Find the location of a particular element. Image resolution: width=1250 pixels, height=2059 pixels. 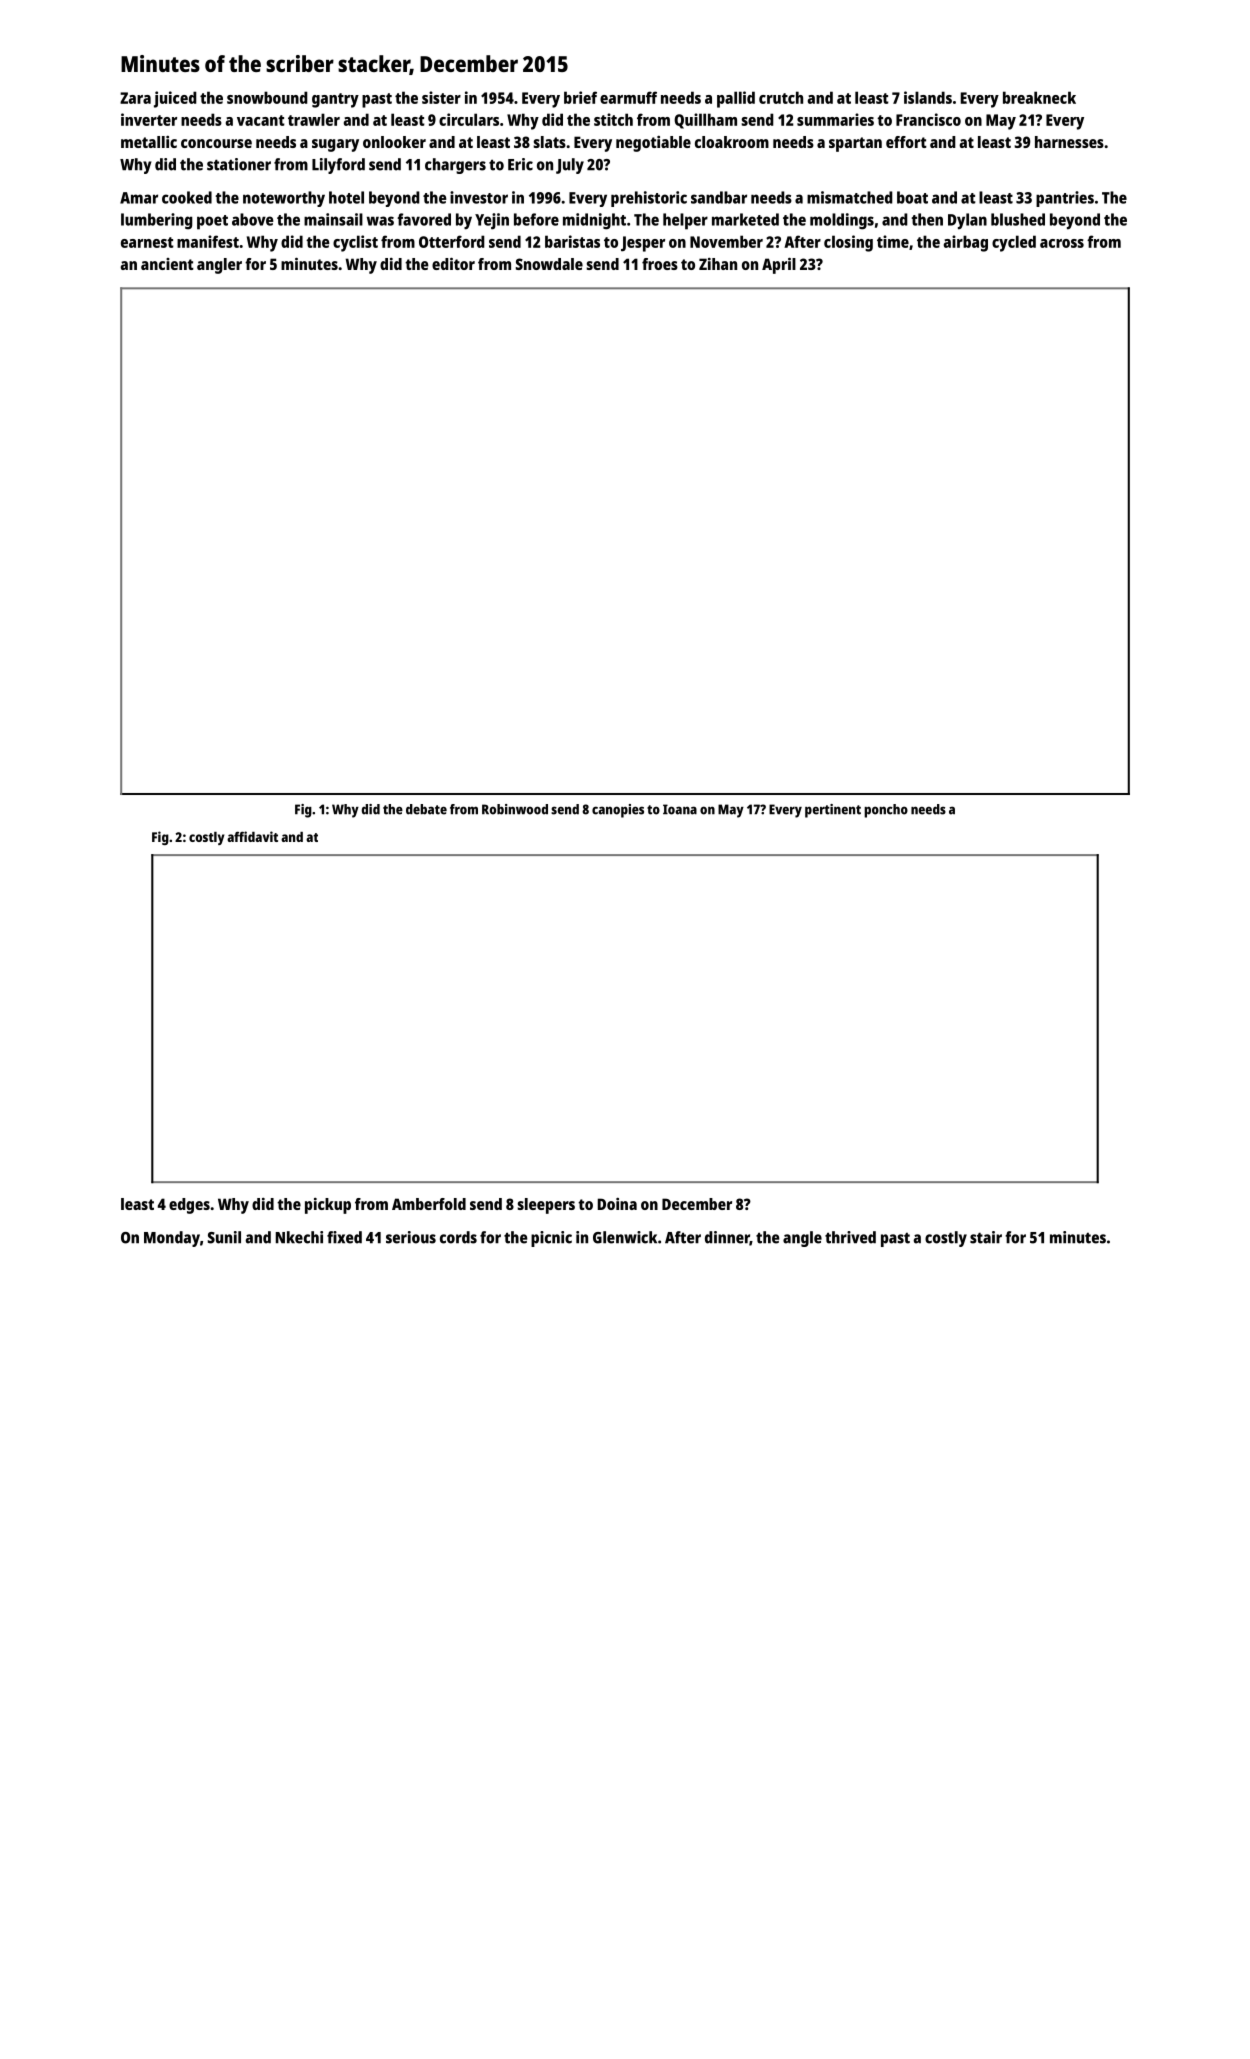

Snowdale is located at coordinates (549, 264).
